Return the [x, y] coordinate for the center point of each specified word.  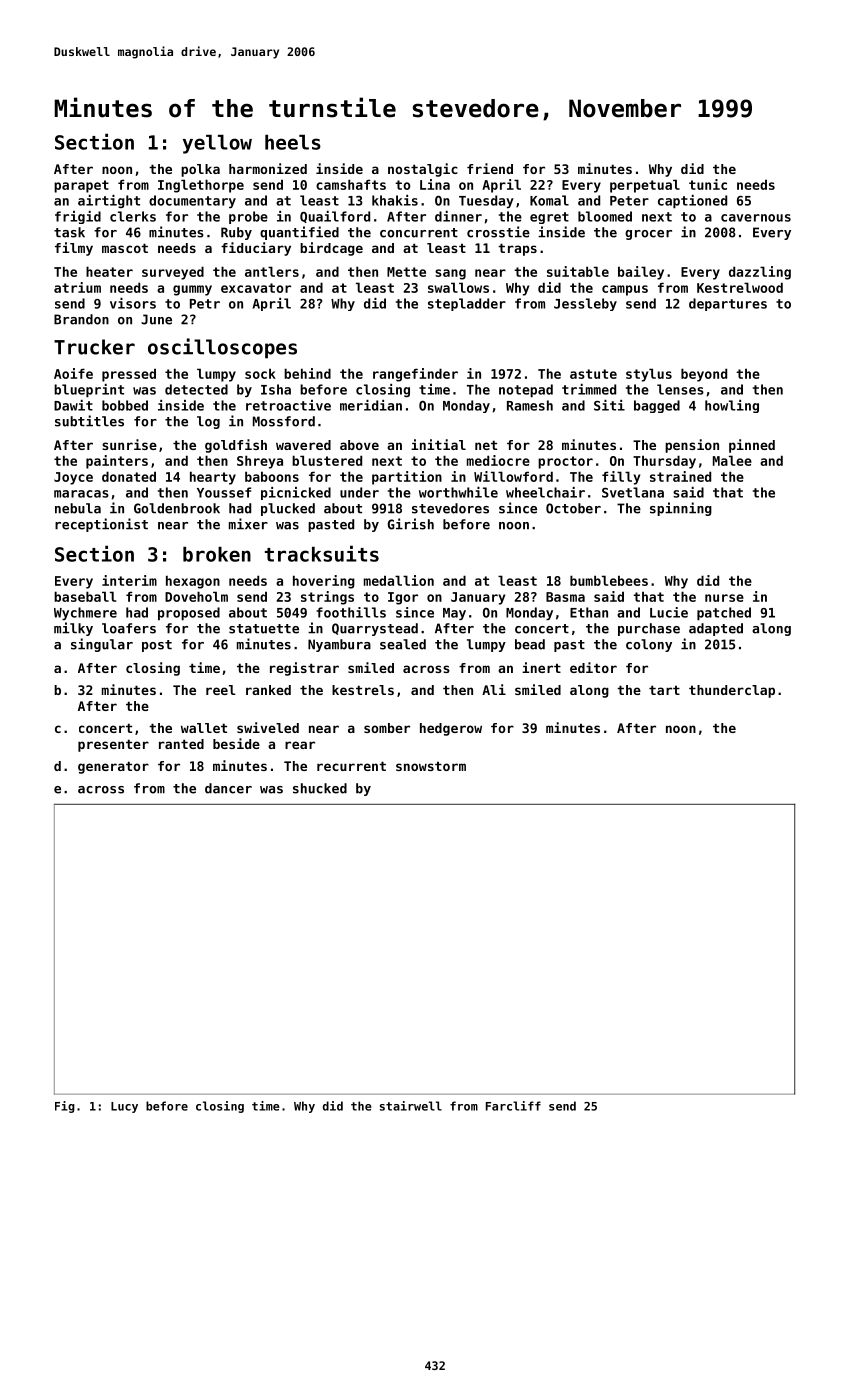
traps [517, 249]
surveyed [173, 273]
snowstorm [431, 766]
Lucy [124, 1107]
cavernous [756, 218]
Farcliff [513, 1106]
